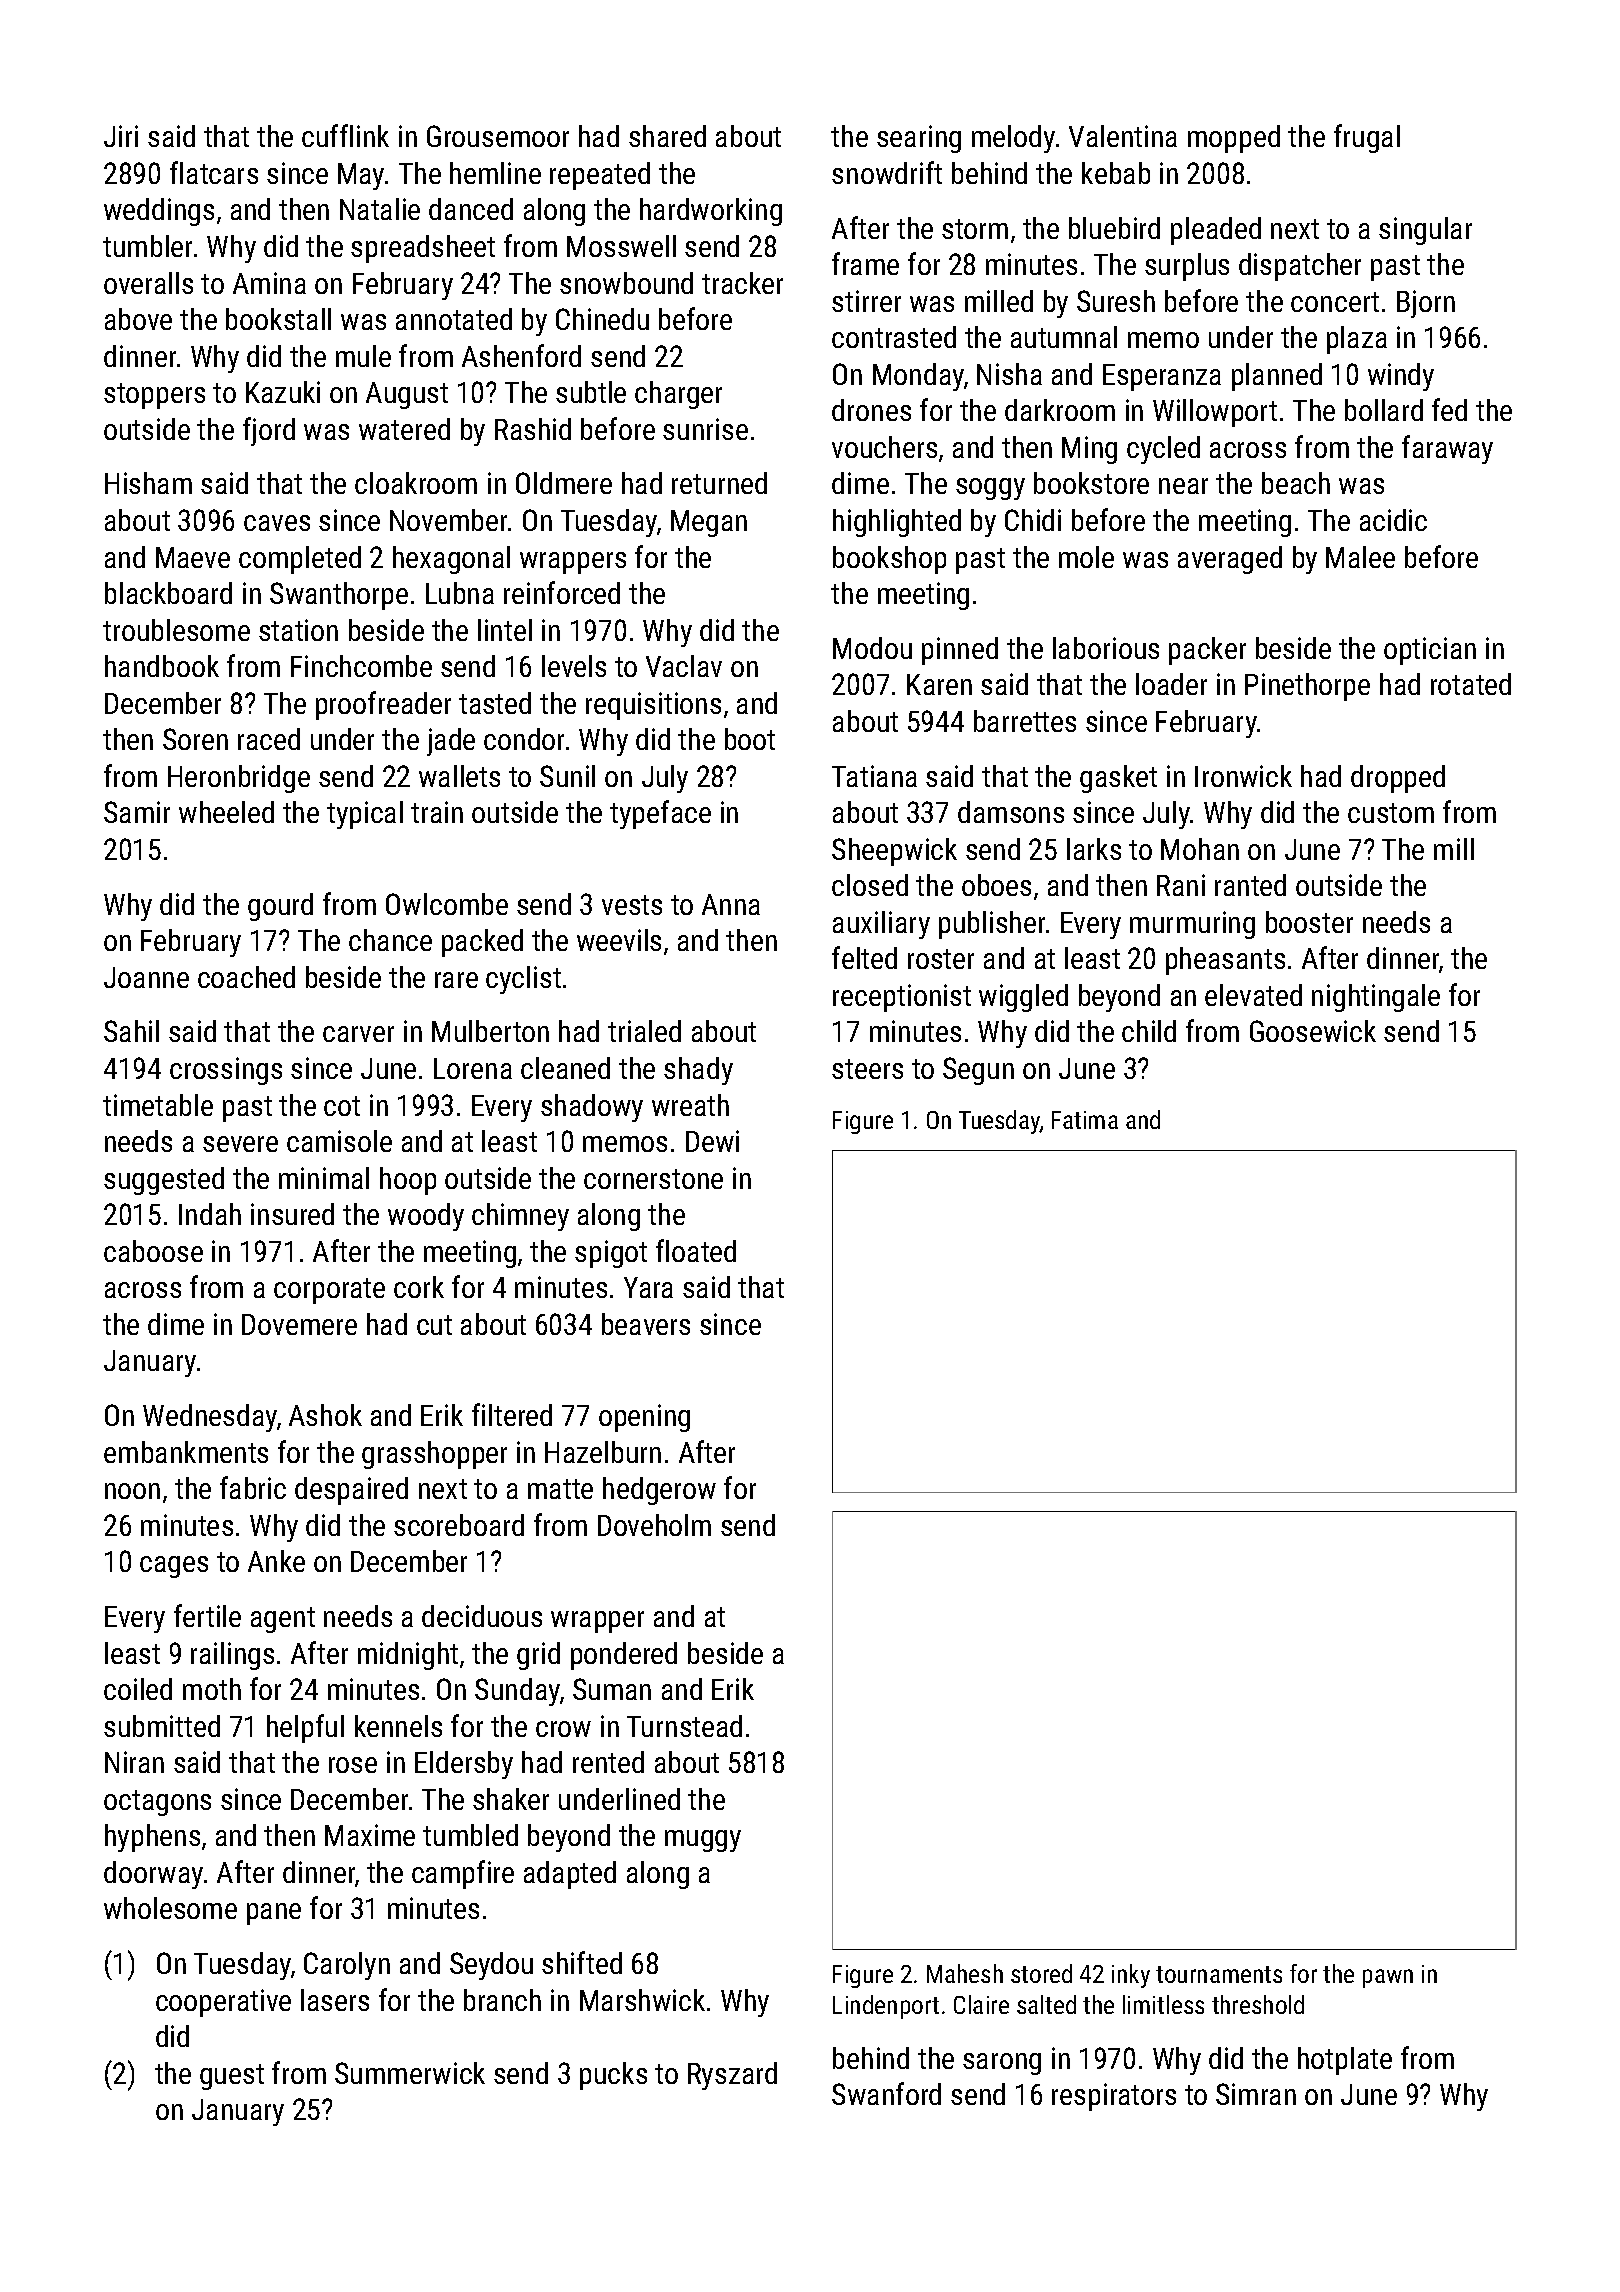  What do you see at coordinates (170, 1908) in the screenshot?
I see `wholesome` at bounding box center [170, 1908].
